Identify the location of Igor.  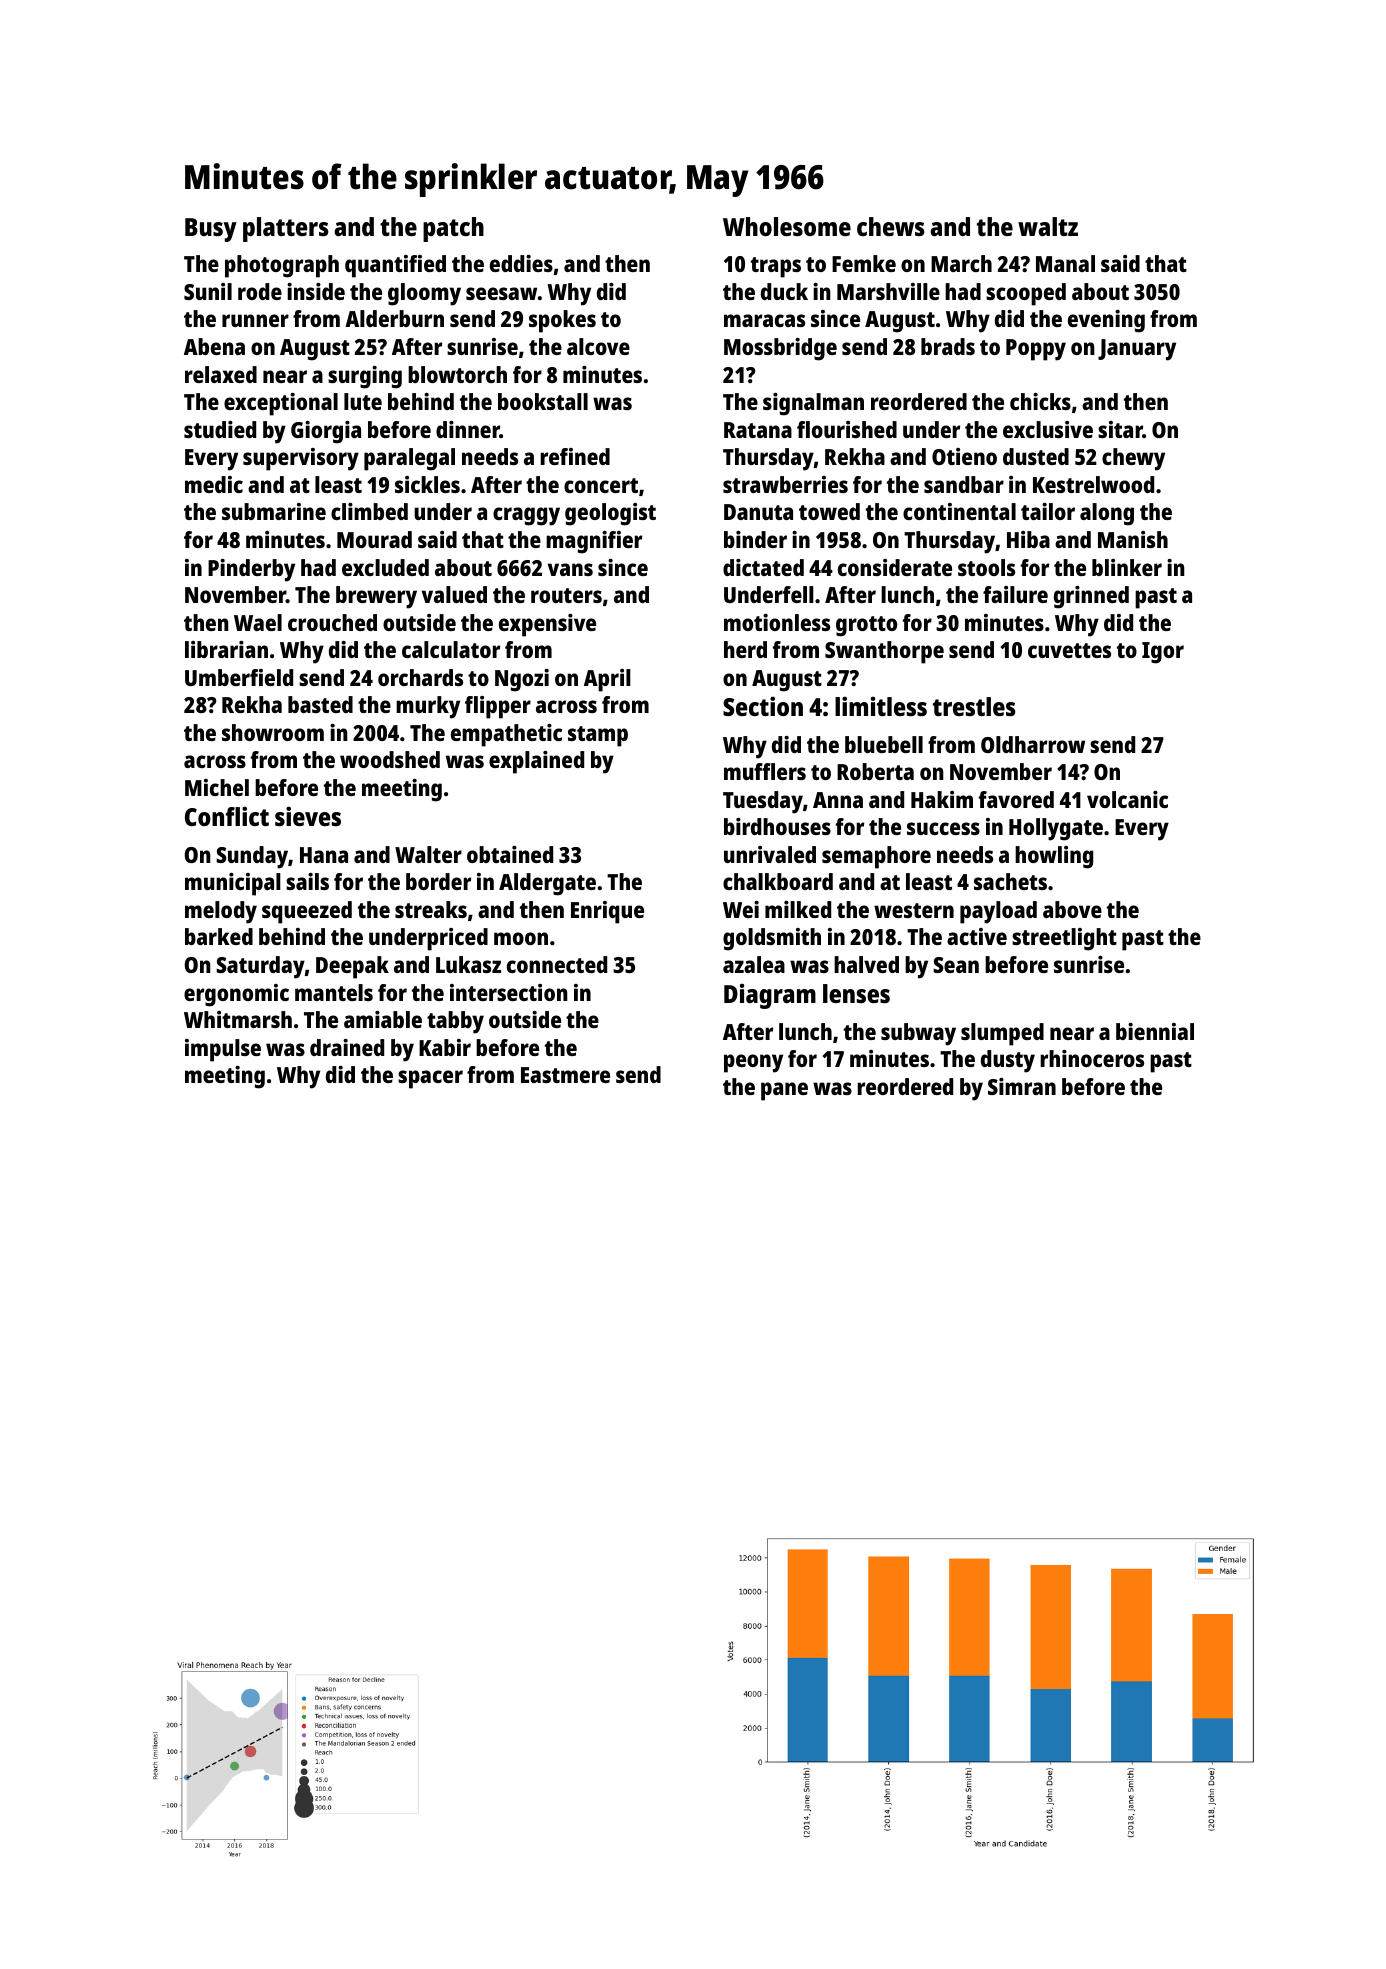
(1163, 653).
